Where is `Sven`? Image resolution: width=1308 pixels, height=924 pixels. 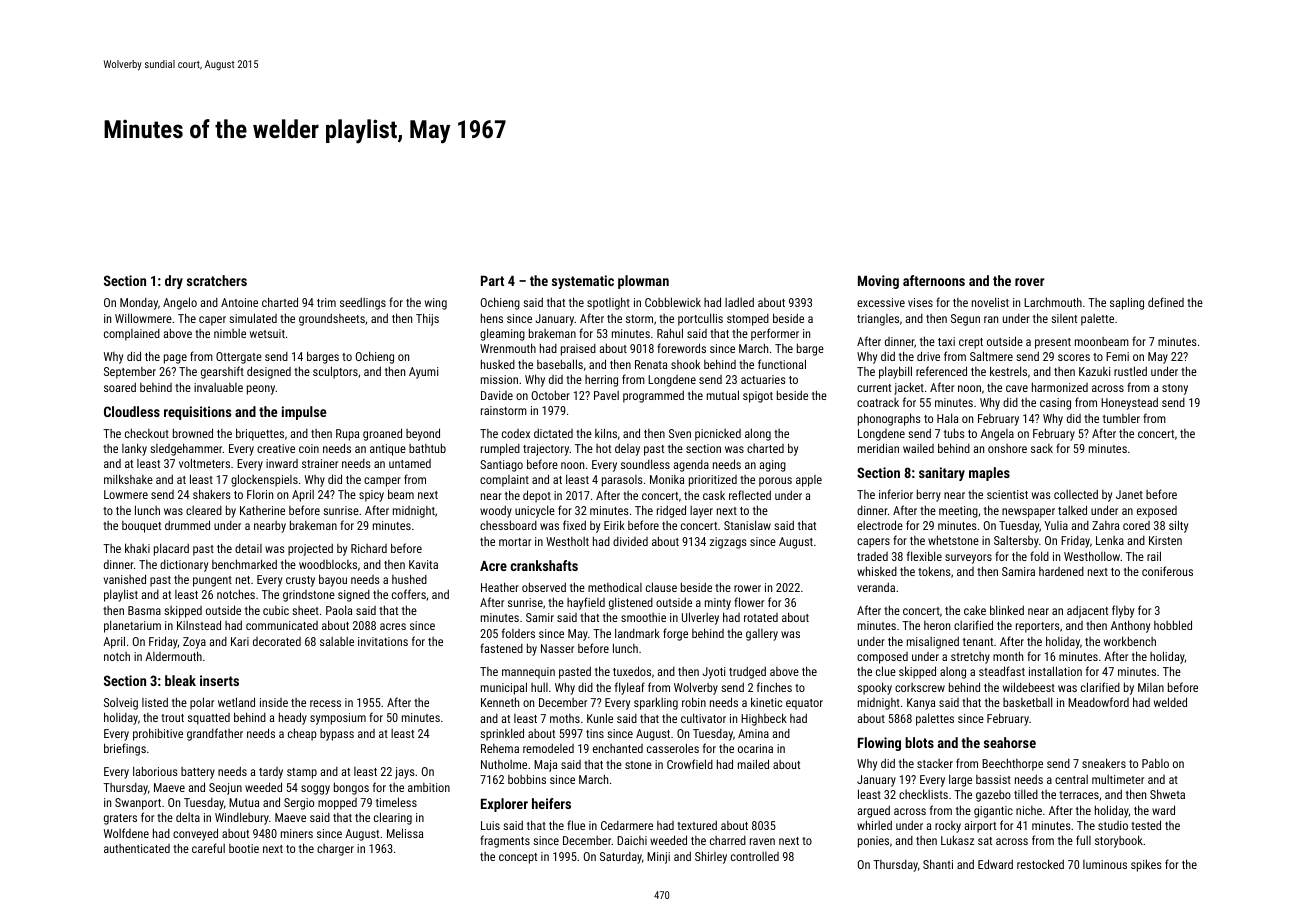 Sven is located at coordinates (680, 433).
